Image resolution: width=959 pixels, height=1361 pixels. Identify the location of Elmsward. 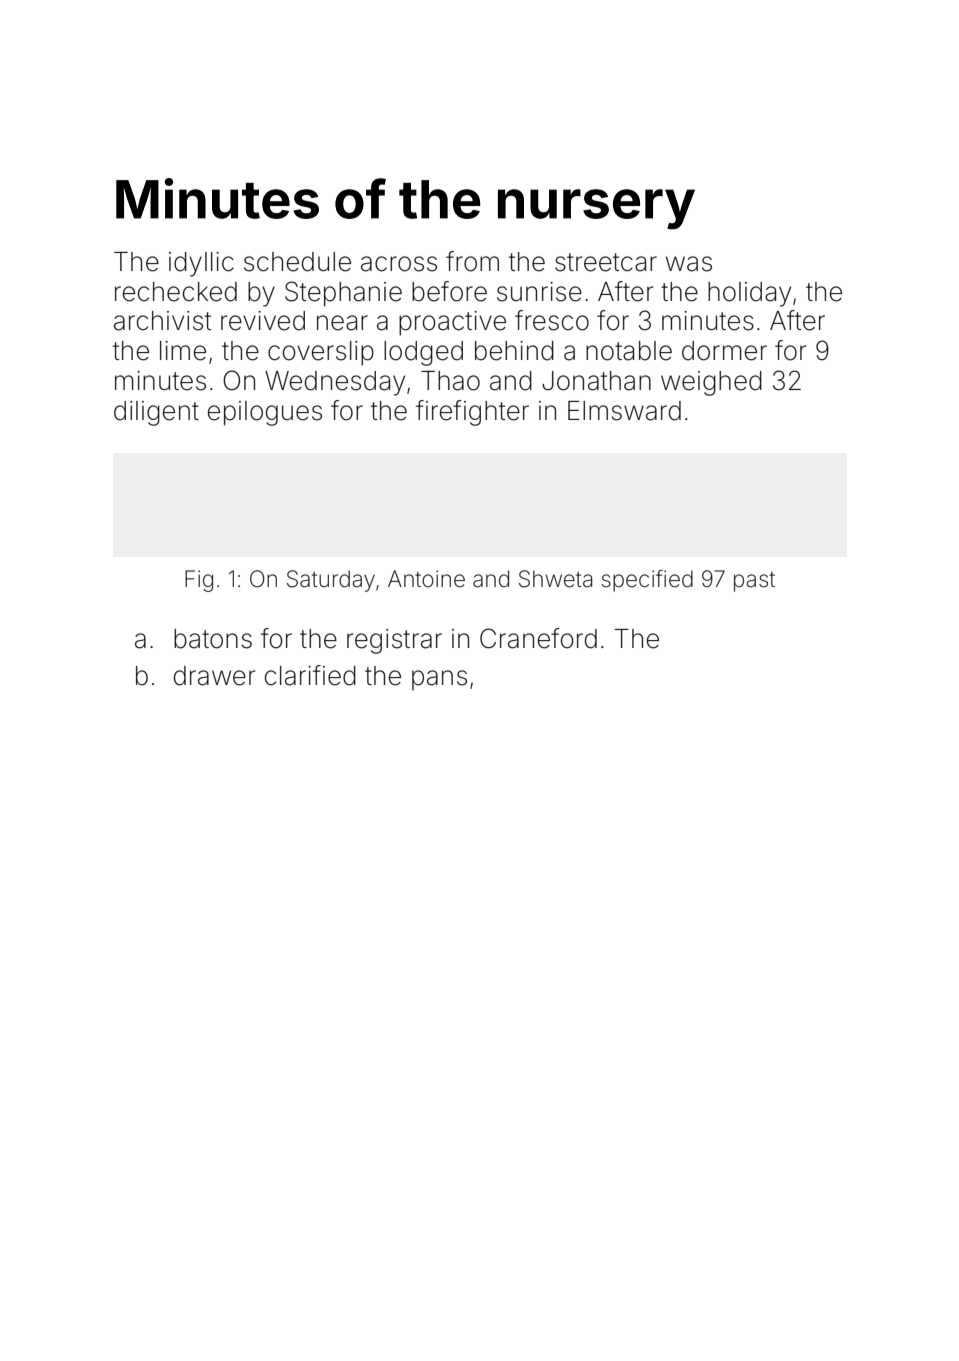
(624, 411).
